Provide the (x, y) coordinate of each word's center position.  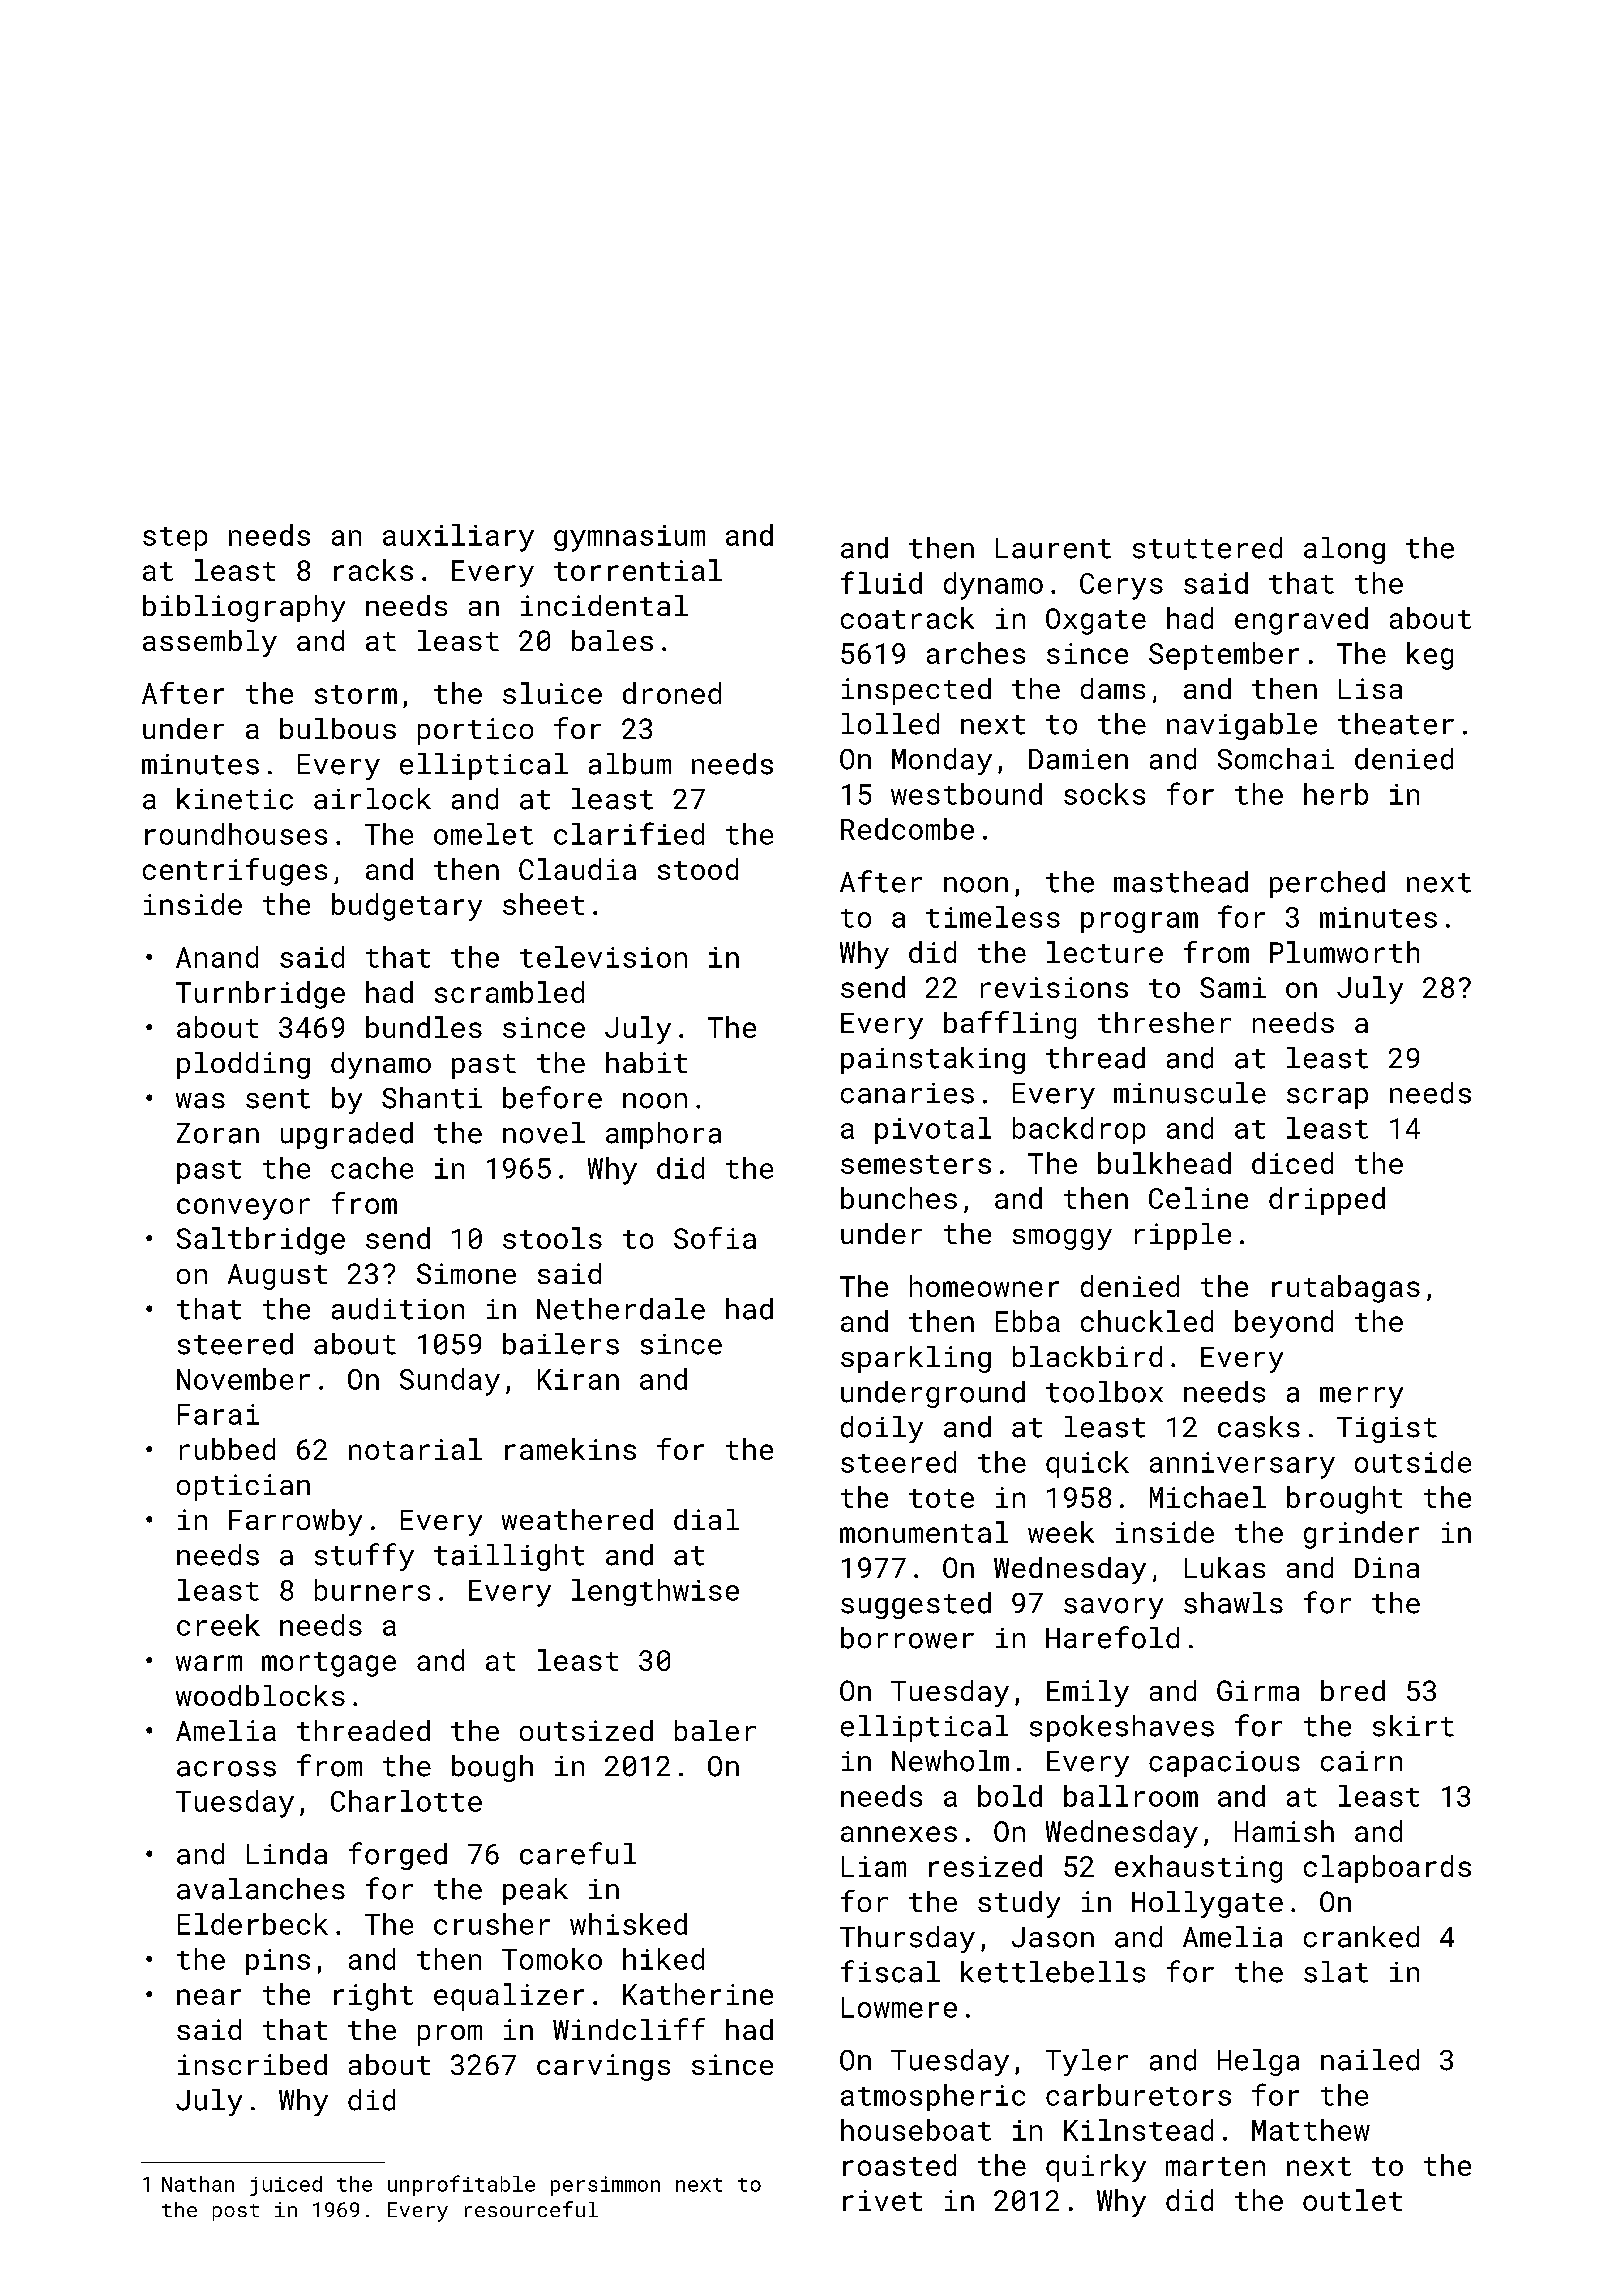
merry (1361, 1397)
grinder (1361, 1535)
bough (492, 1768)
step (175, 539)
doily (882, 1429)
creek (218, 1625)
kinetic (235, 799)
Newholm (950, 1761)
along (1344, 550)
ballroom (1131, 1796)
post (236, 2212)
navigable (1242, 726)
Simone (466, 1273)
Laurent (1053, 548)
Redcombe (907, 829)
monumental (924, 1532)
